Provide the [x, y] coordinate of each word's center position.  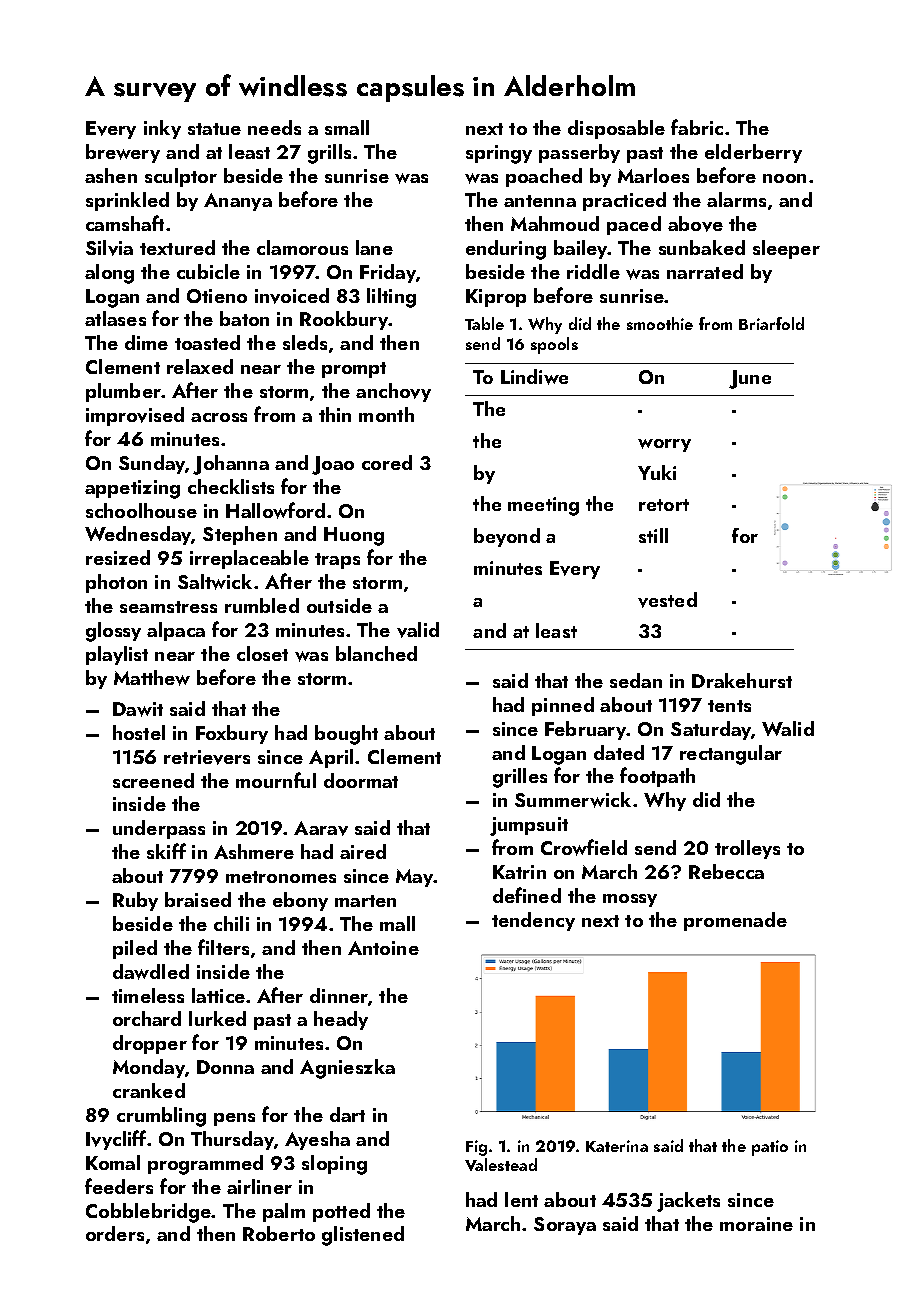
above [695, 224]
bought [346, 735]
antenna [540, 201]
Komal [113, 1162]
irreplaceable [249, 559]
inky [162, 129]
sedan [636, 680]
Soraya [565, 1226]
